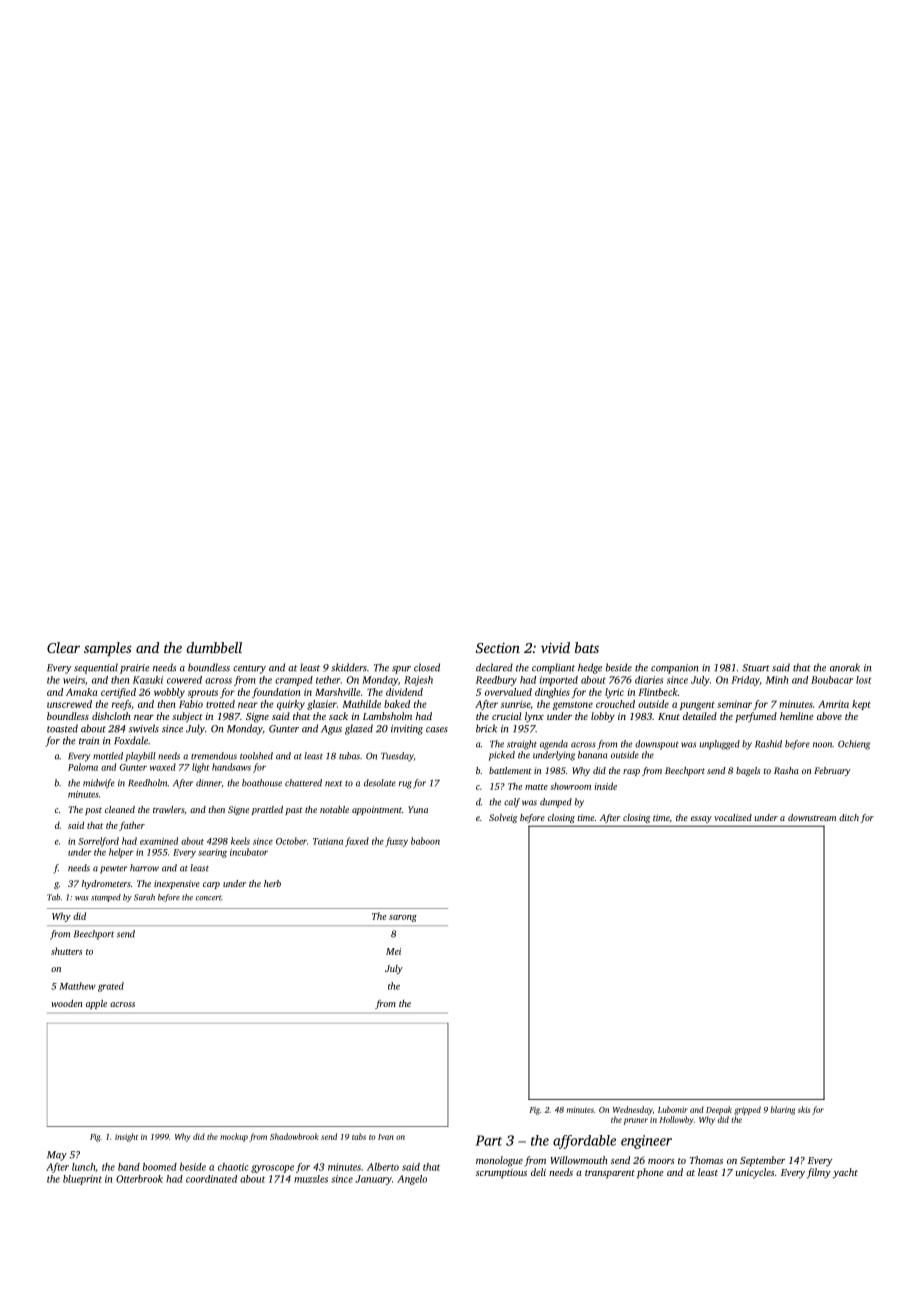 The width and height of the image is (924, 1308). Describe the element at coordinates (507, 716) in the image. I see `crucial` at that location.
